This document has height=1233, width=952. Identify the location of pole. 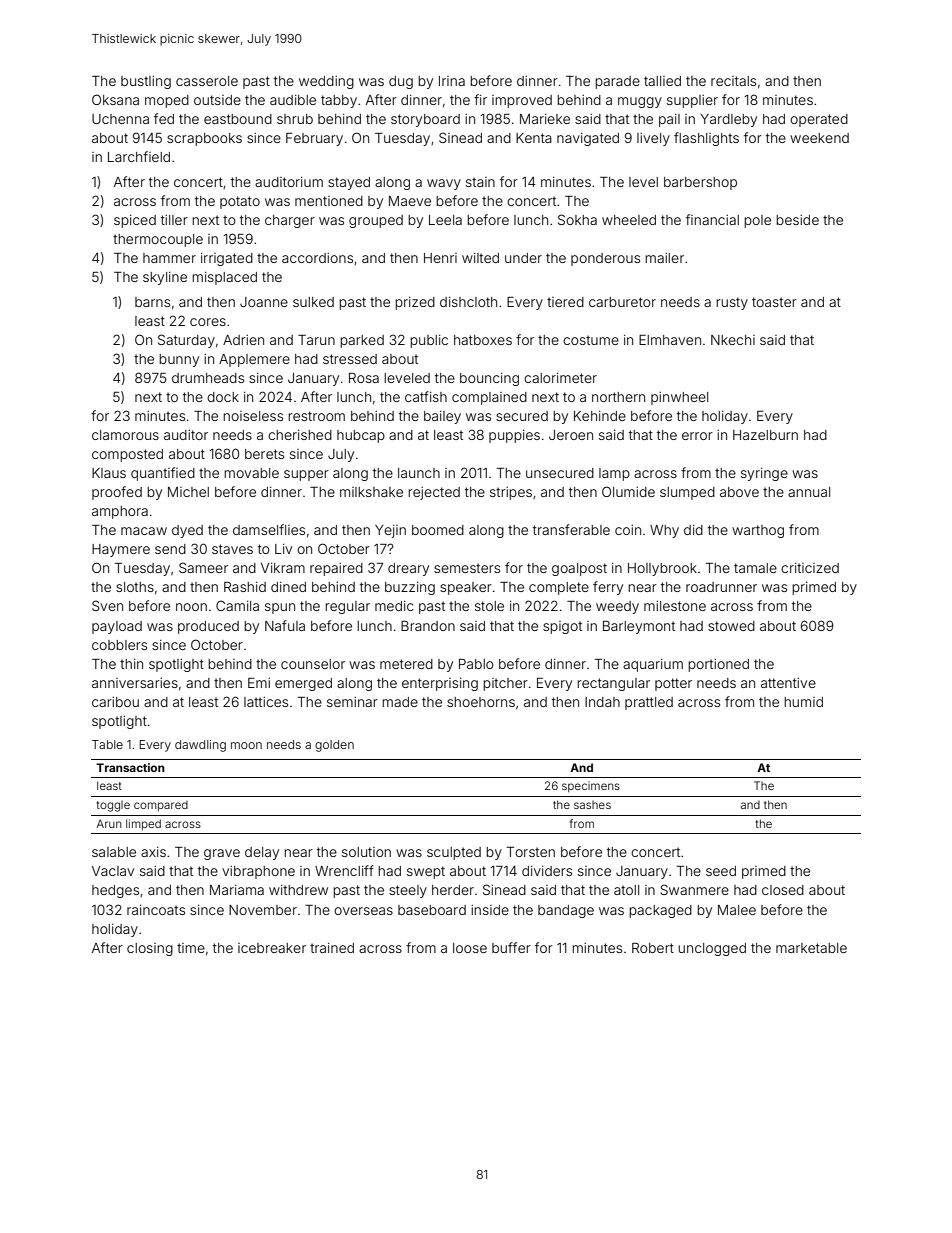
(757, 221).
